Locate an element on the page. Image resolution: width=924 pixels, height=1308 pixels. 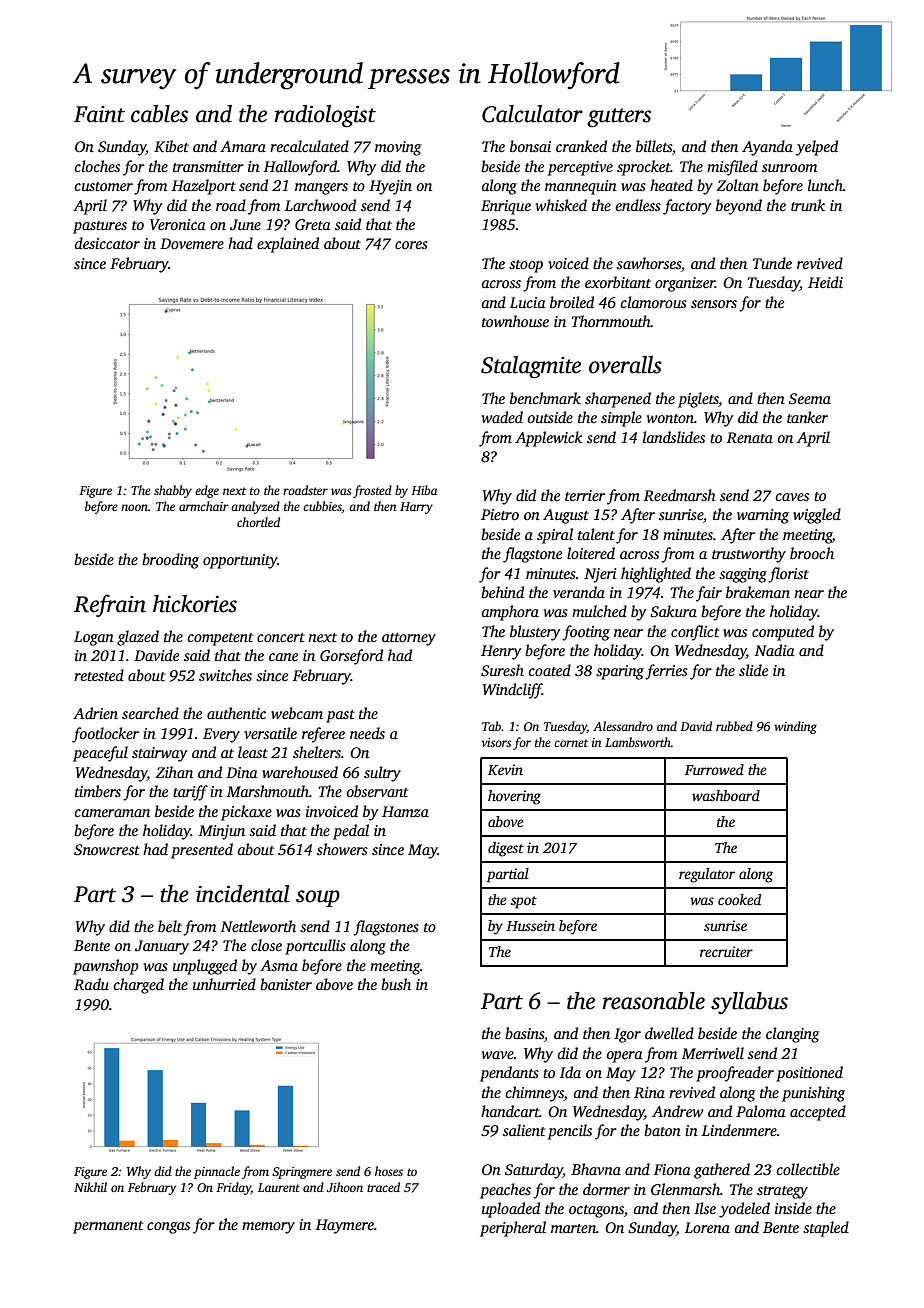
gutters is located at coordinates (619, 117).
